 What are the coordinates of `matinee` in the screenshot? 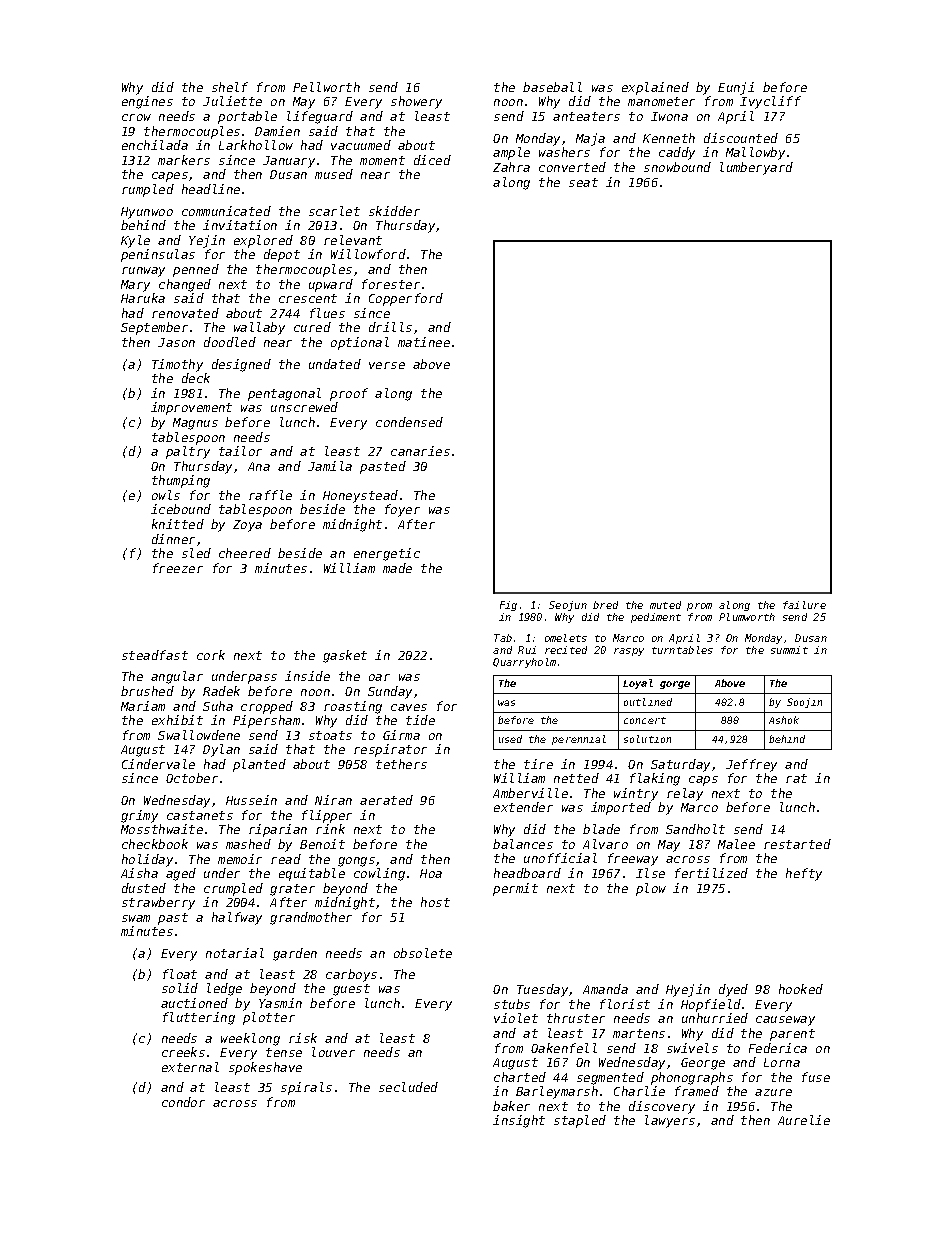 It's located at (424, 342).
